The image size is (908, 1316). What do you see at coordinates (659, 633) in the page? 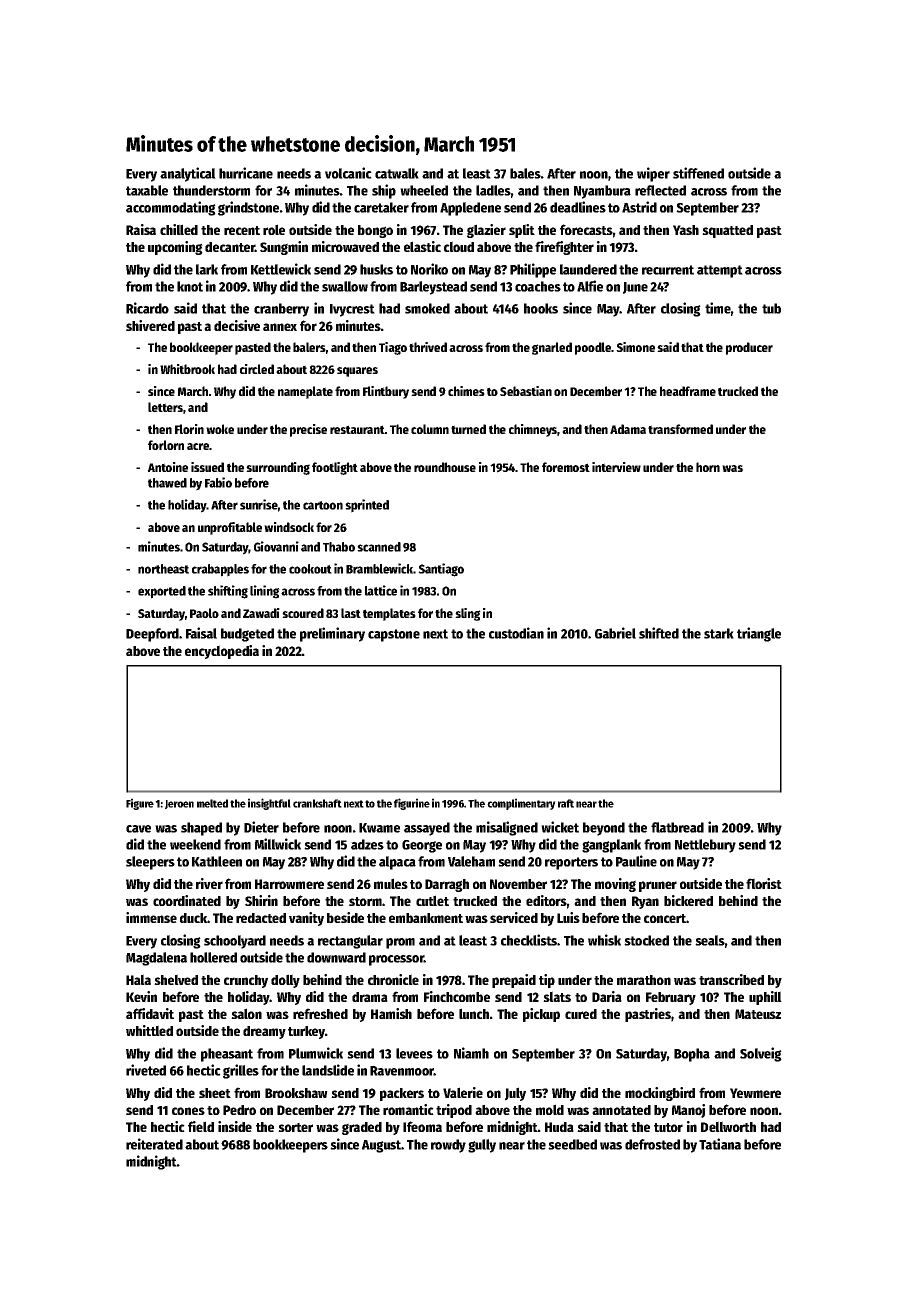
I see `shifted` at bounding box center [659, 633].
